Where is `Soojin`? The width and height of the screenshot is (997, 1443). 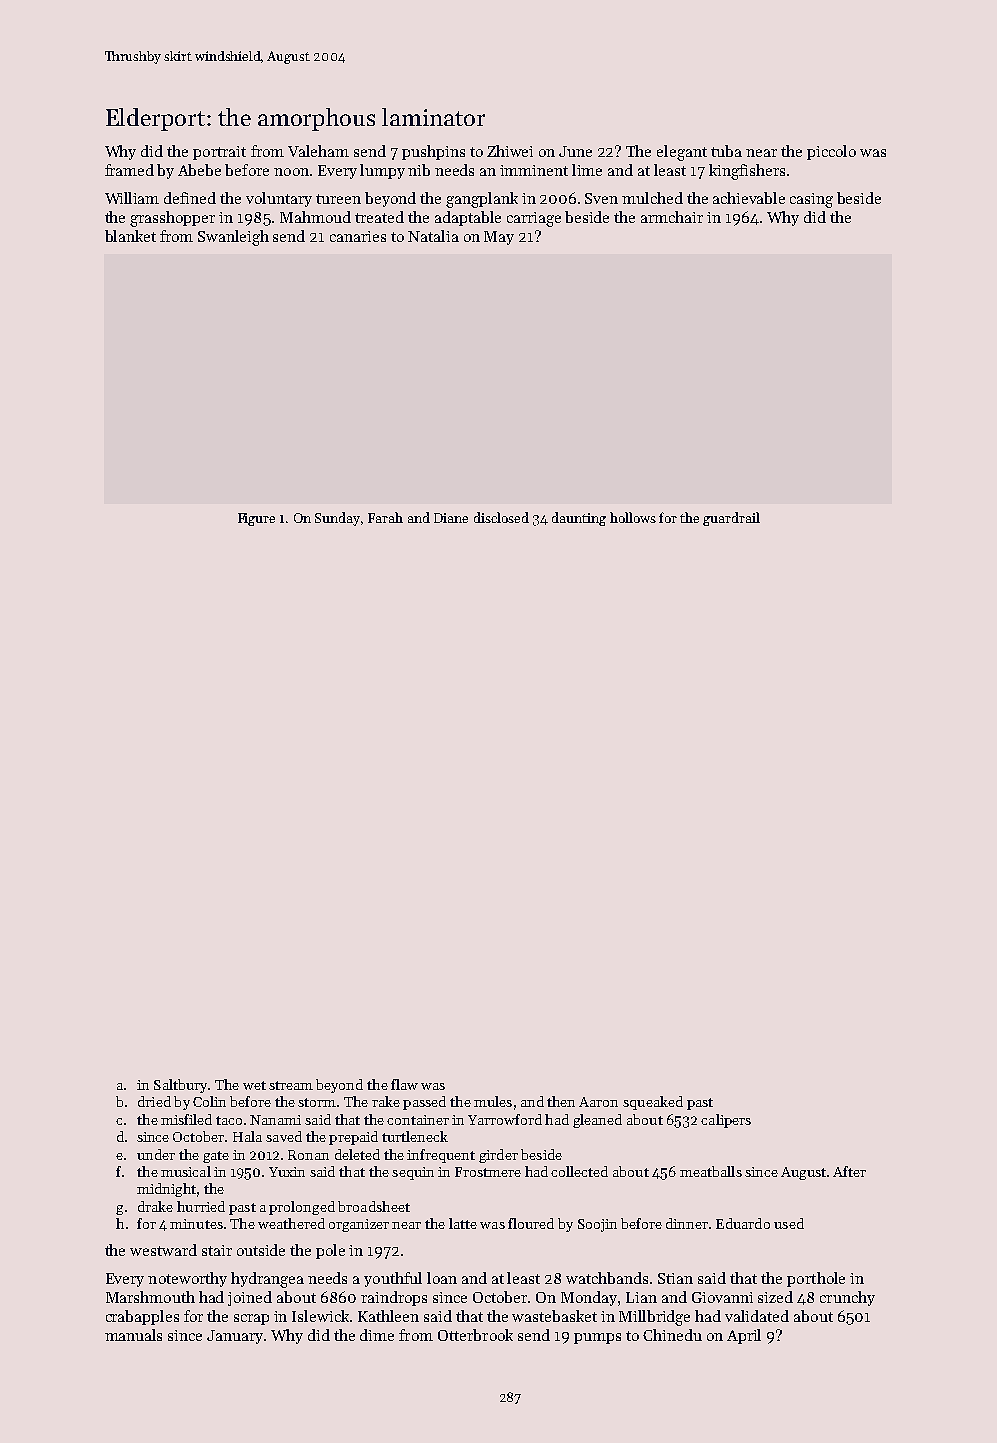
Soojin is located at coordinates (597, 1225).
